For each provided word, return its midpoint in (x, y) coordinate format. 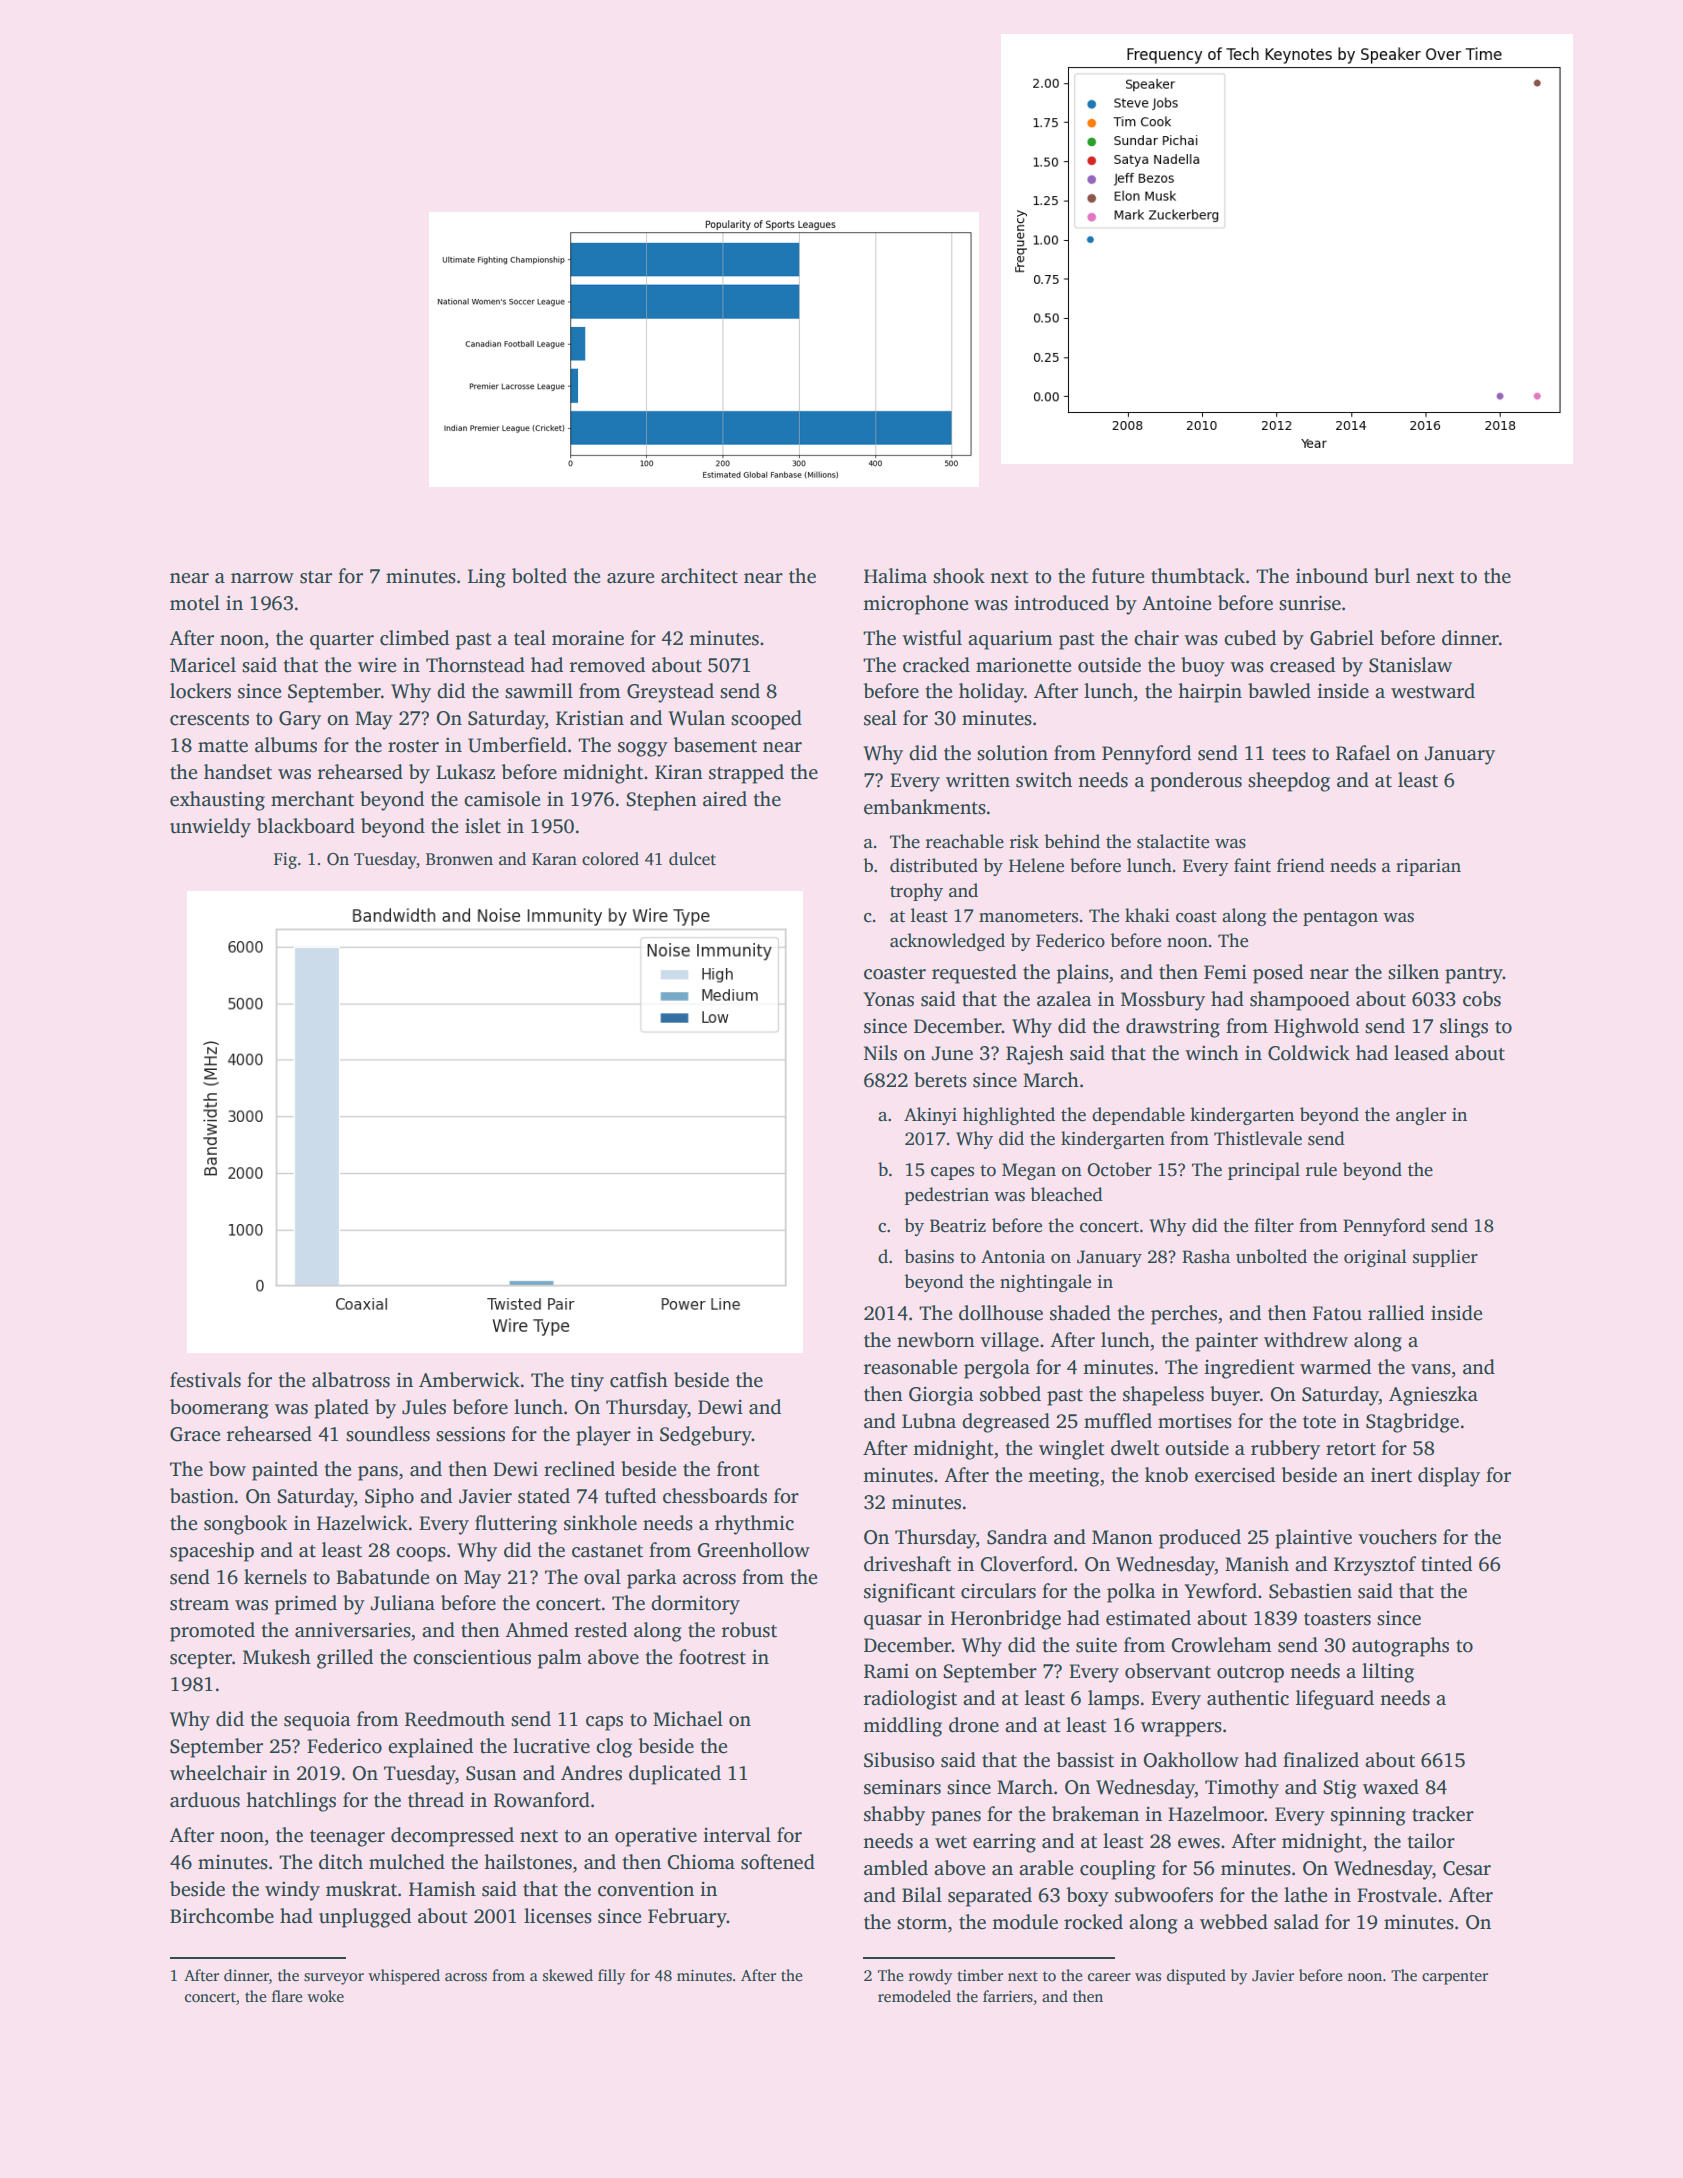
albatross (351, 1380)
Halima (895, 576)
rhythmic (754, 1525)
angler (1421, 1116)
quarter (342, 641)
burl (1392, 576)
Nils (880, 1053)
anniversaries (353, 1630)
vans (1431, 1369)
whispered (404, 1977)
